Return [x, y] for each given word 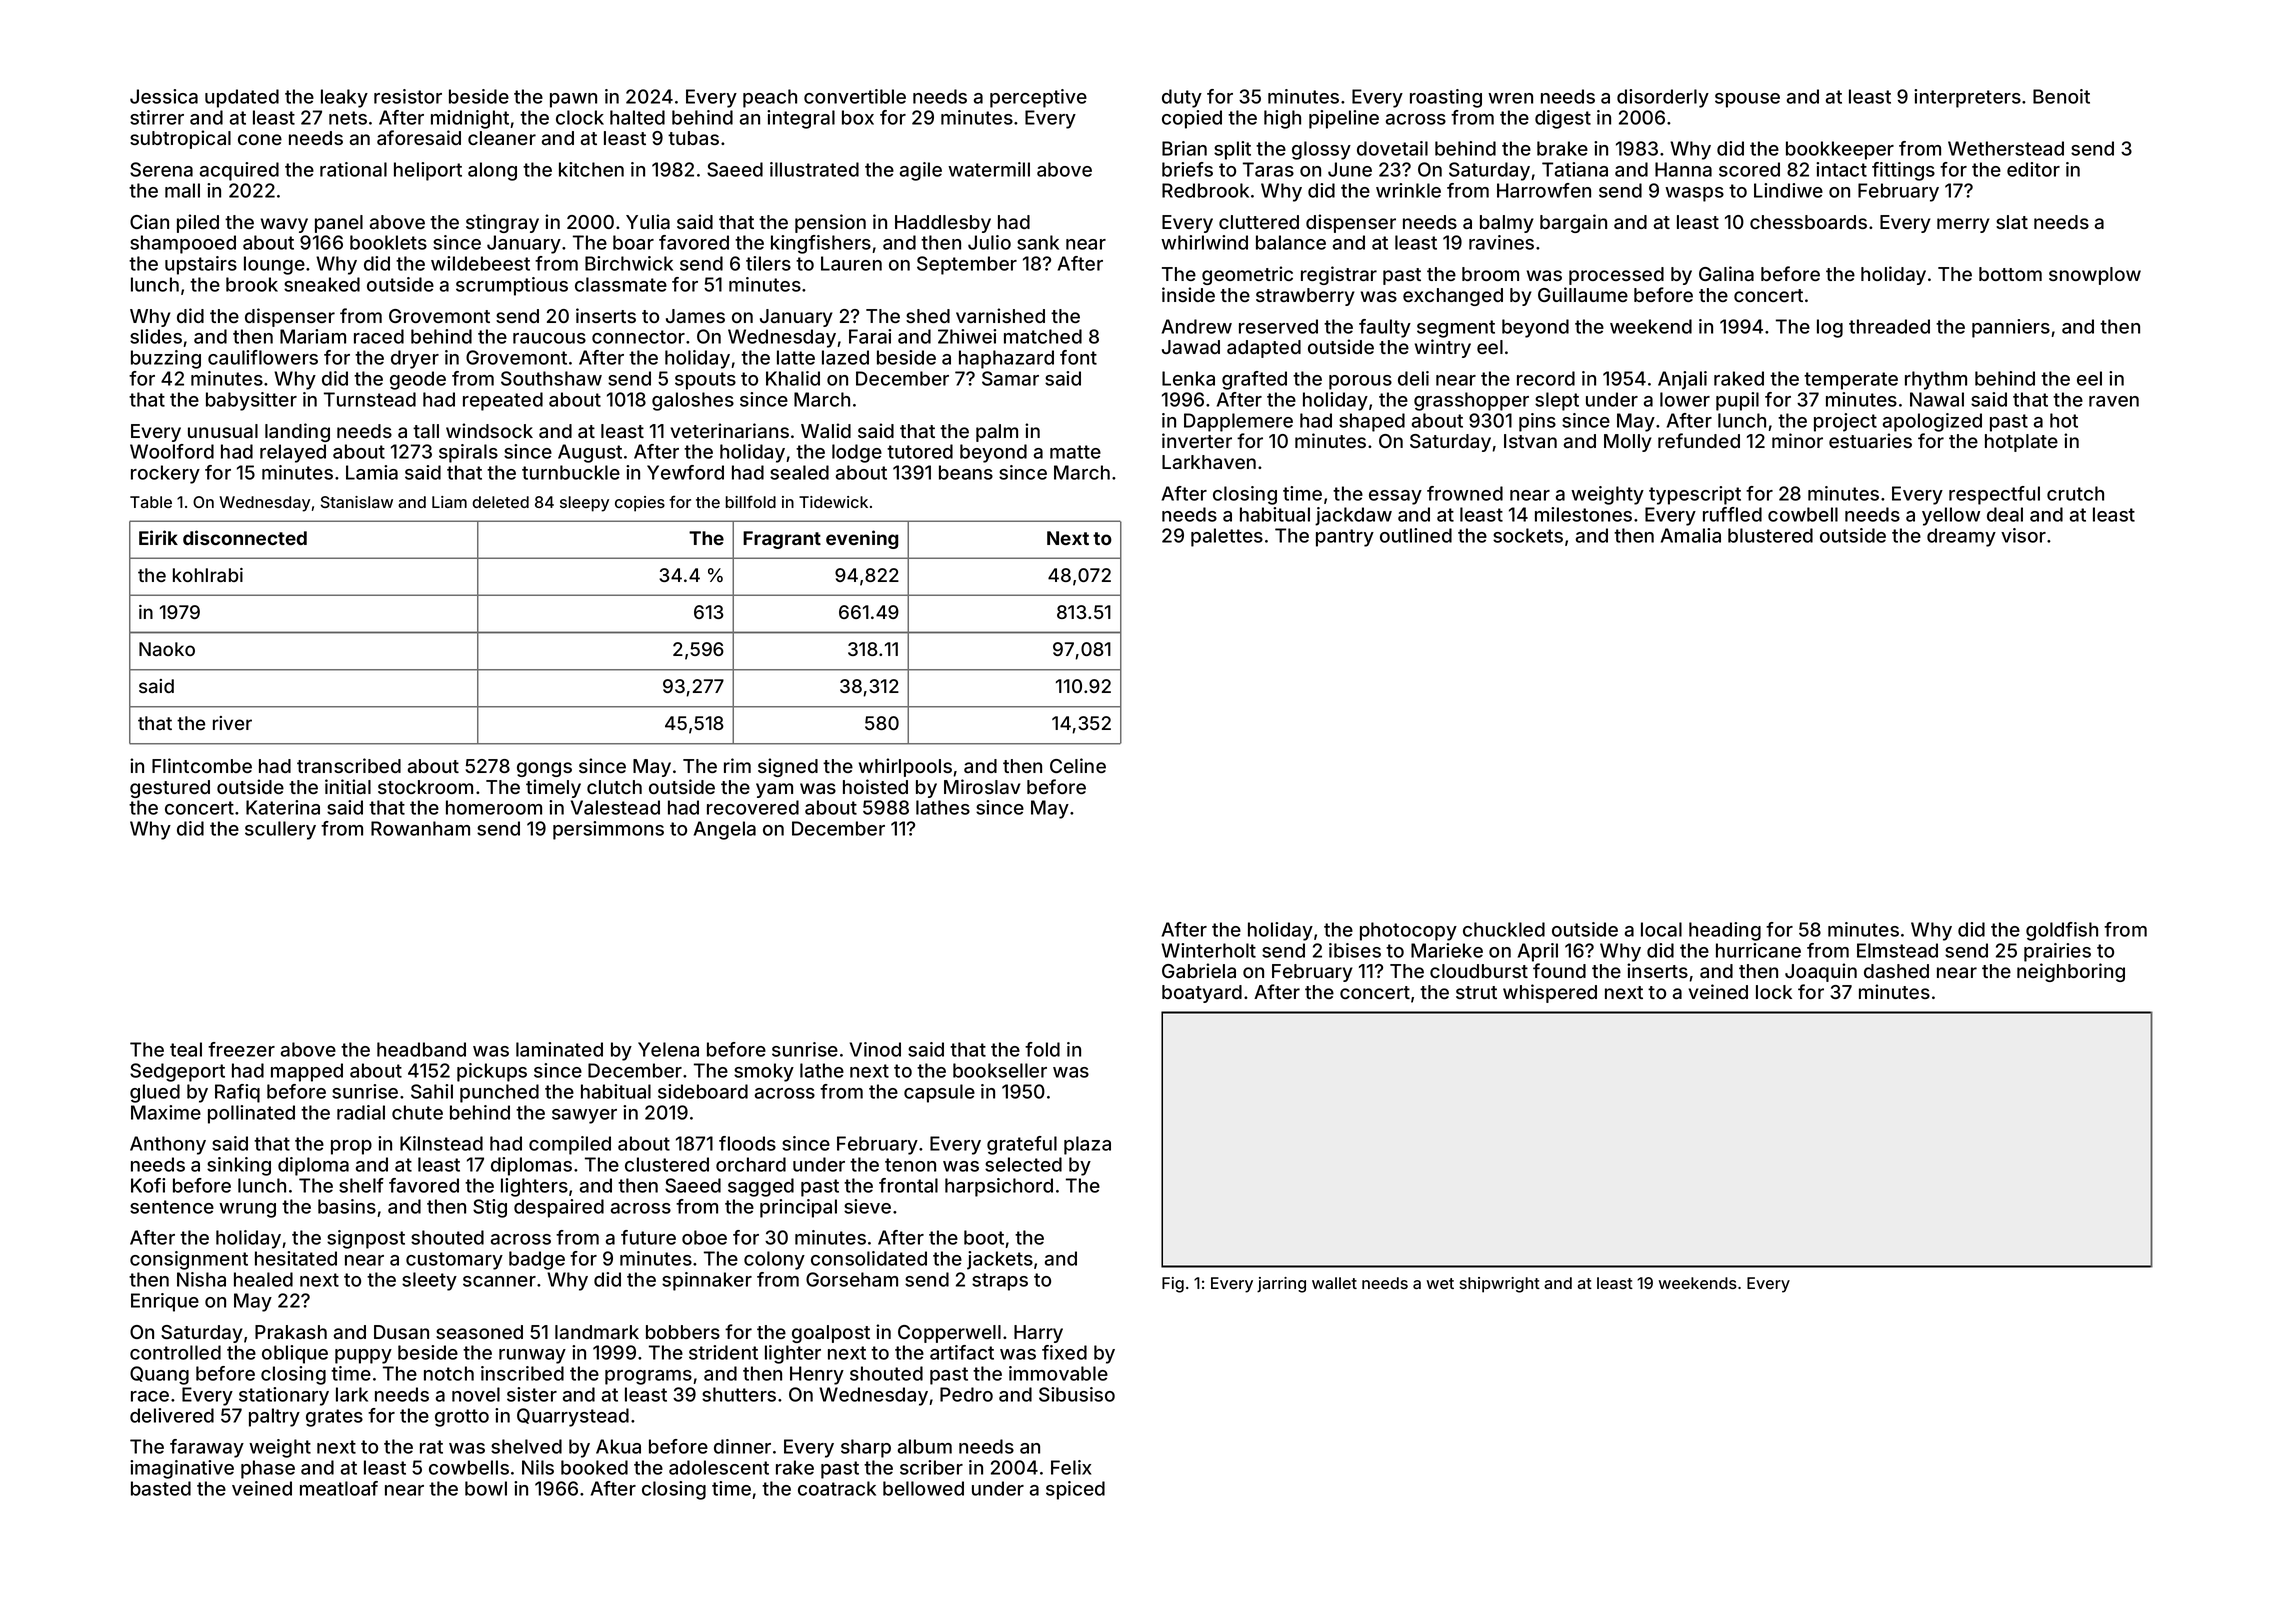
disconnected [245, 537]
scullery [280, 830]
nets [348, 118]
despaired [559, 1208]
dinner [742, 1446]
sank [1038, 242]
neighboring [2071, 972]
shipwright [1500, 1285]
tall [426, 431]
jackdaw [1353, 516]
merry [1963, 225]
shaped [1372, 422]
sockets [1528, 535]
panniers [2011, 328]
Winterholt [1208, 950]
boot [984, 1237]
